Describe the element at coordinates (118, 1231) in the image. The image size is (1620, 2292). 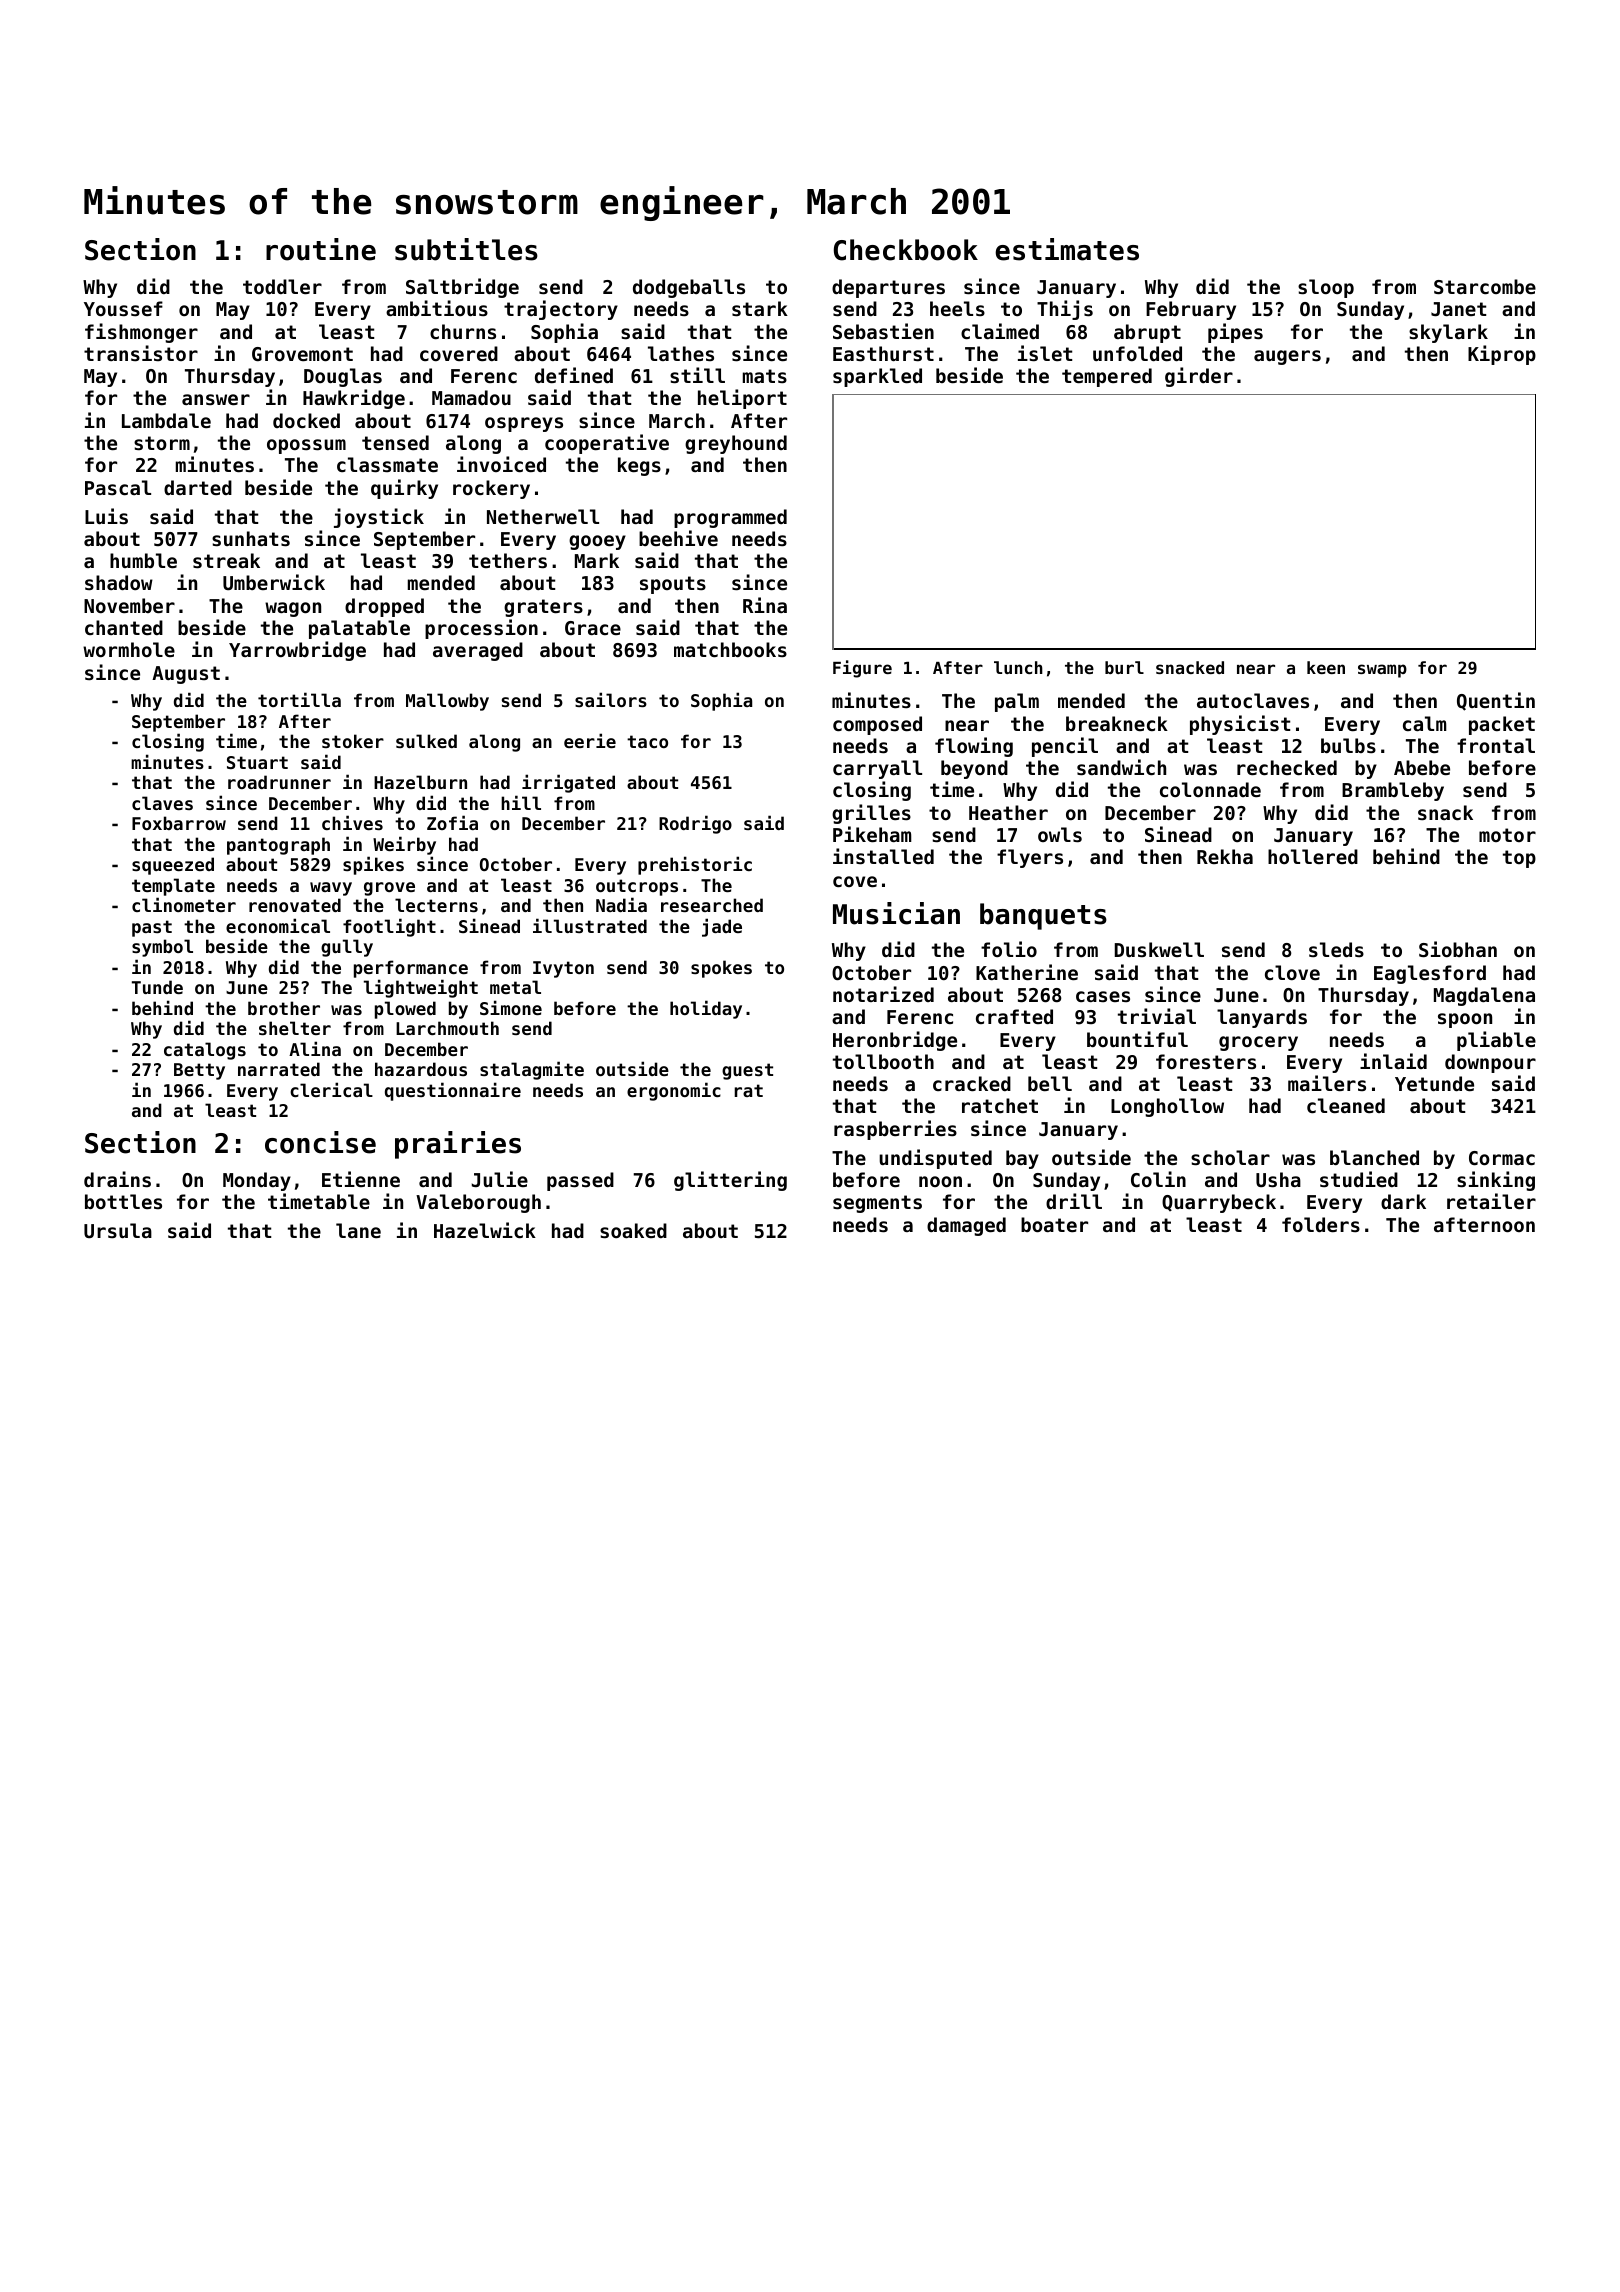
I see `Ursula` at that location.
